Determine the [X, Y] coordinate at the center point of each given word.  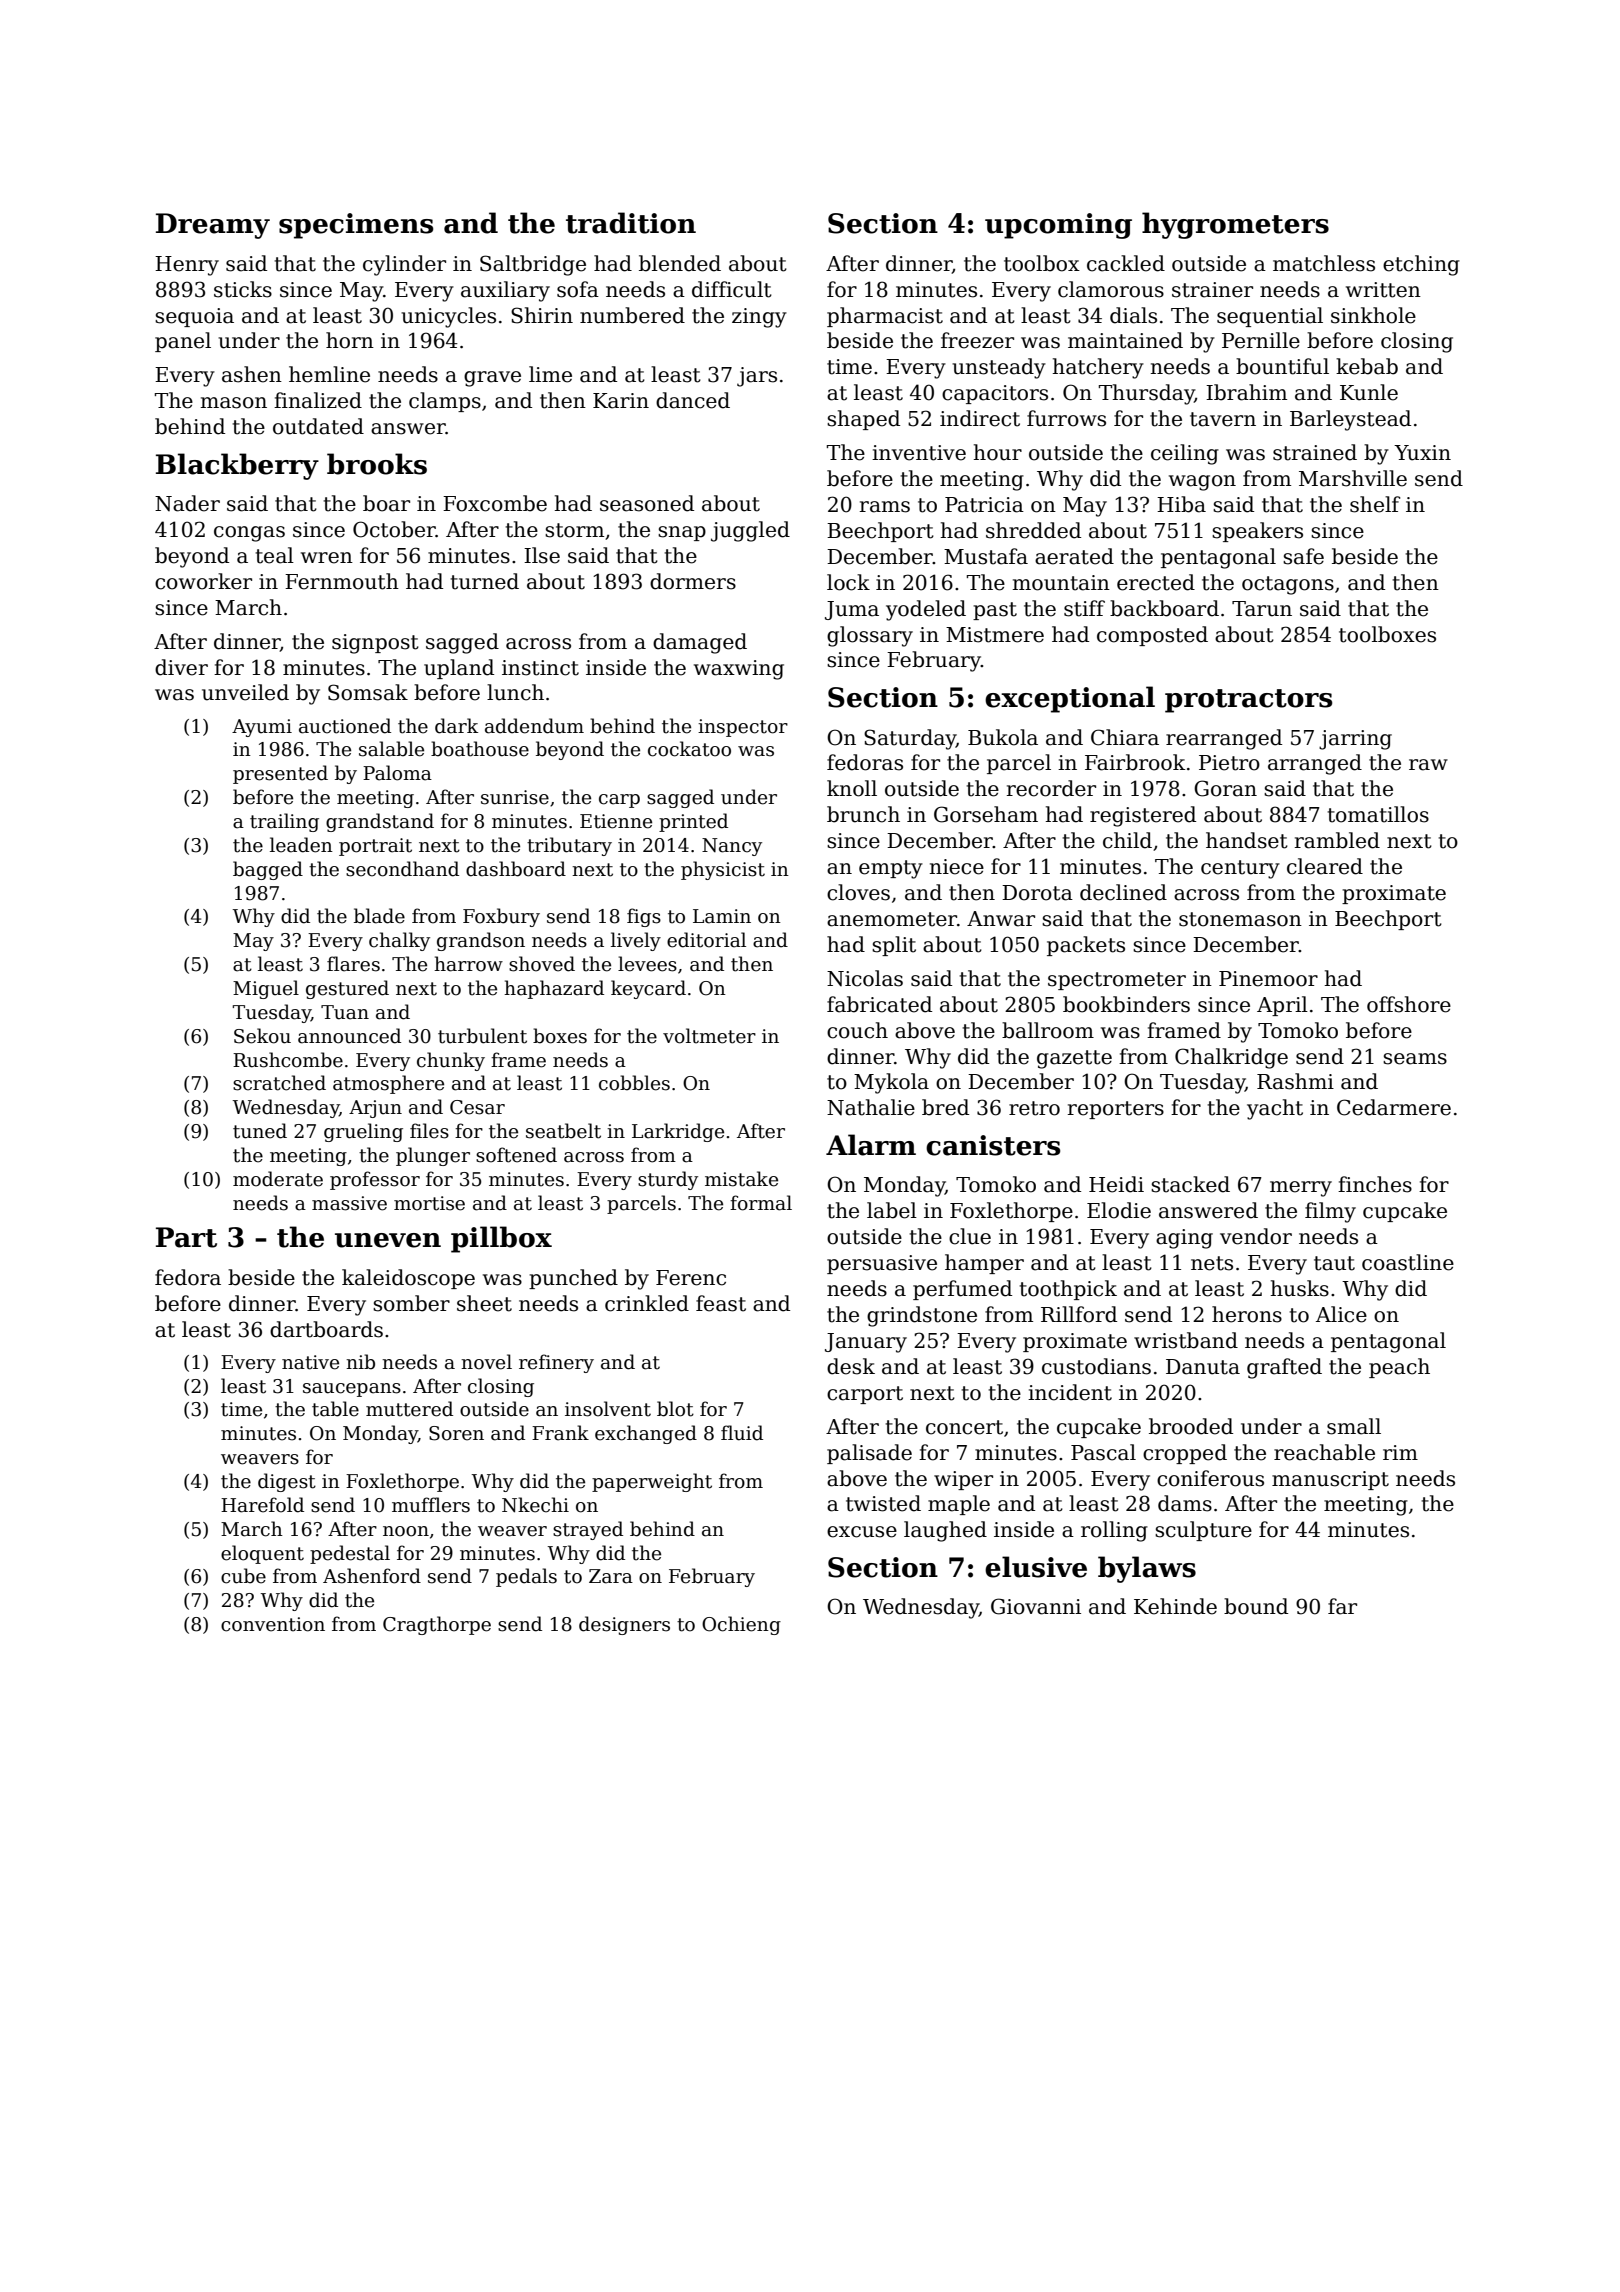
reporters [1116, 1110]
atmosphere [388, 1084]
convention [273, 1624]
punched [573, 1279]
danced [693, 400]
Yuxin [1422, 453]
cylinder [404, 265]
